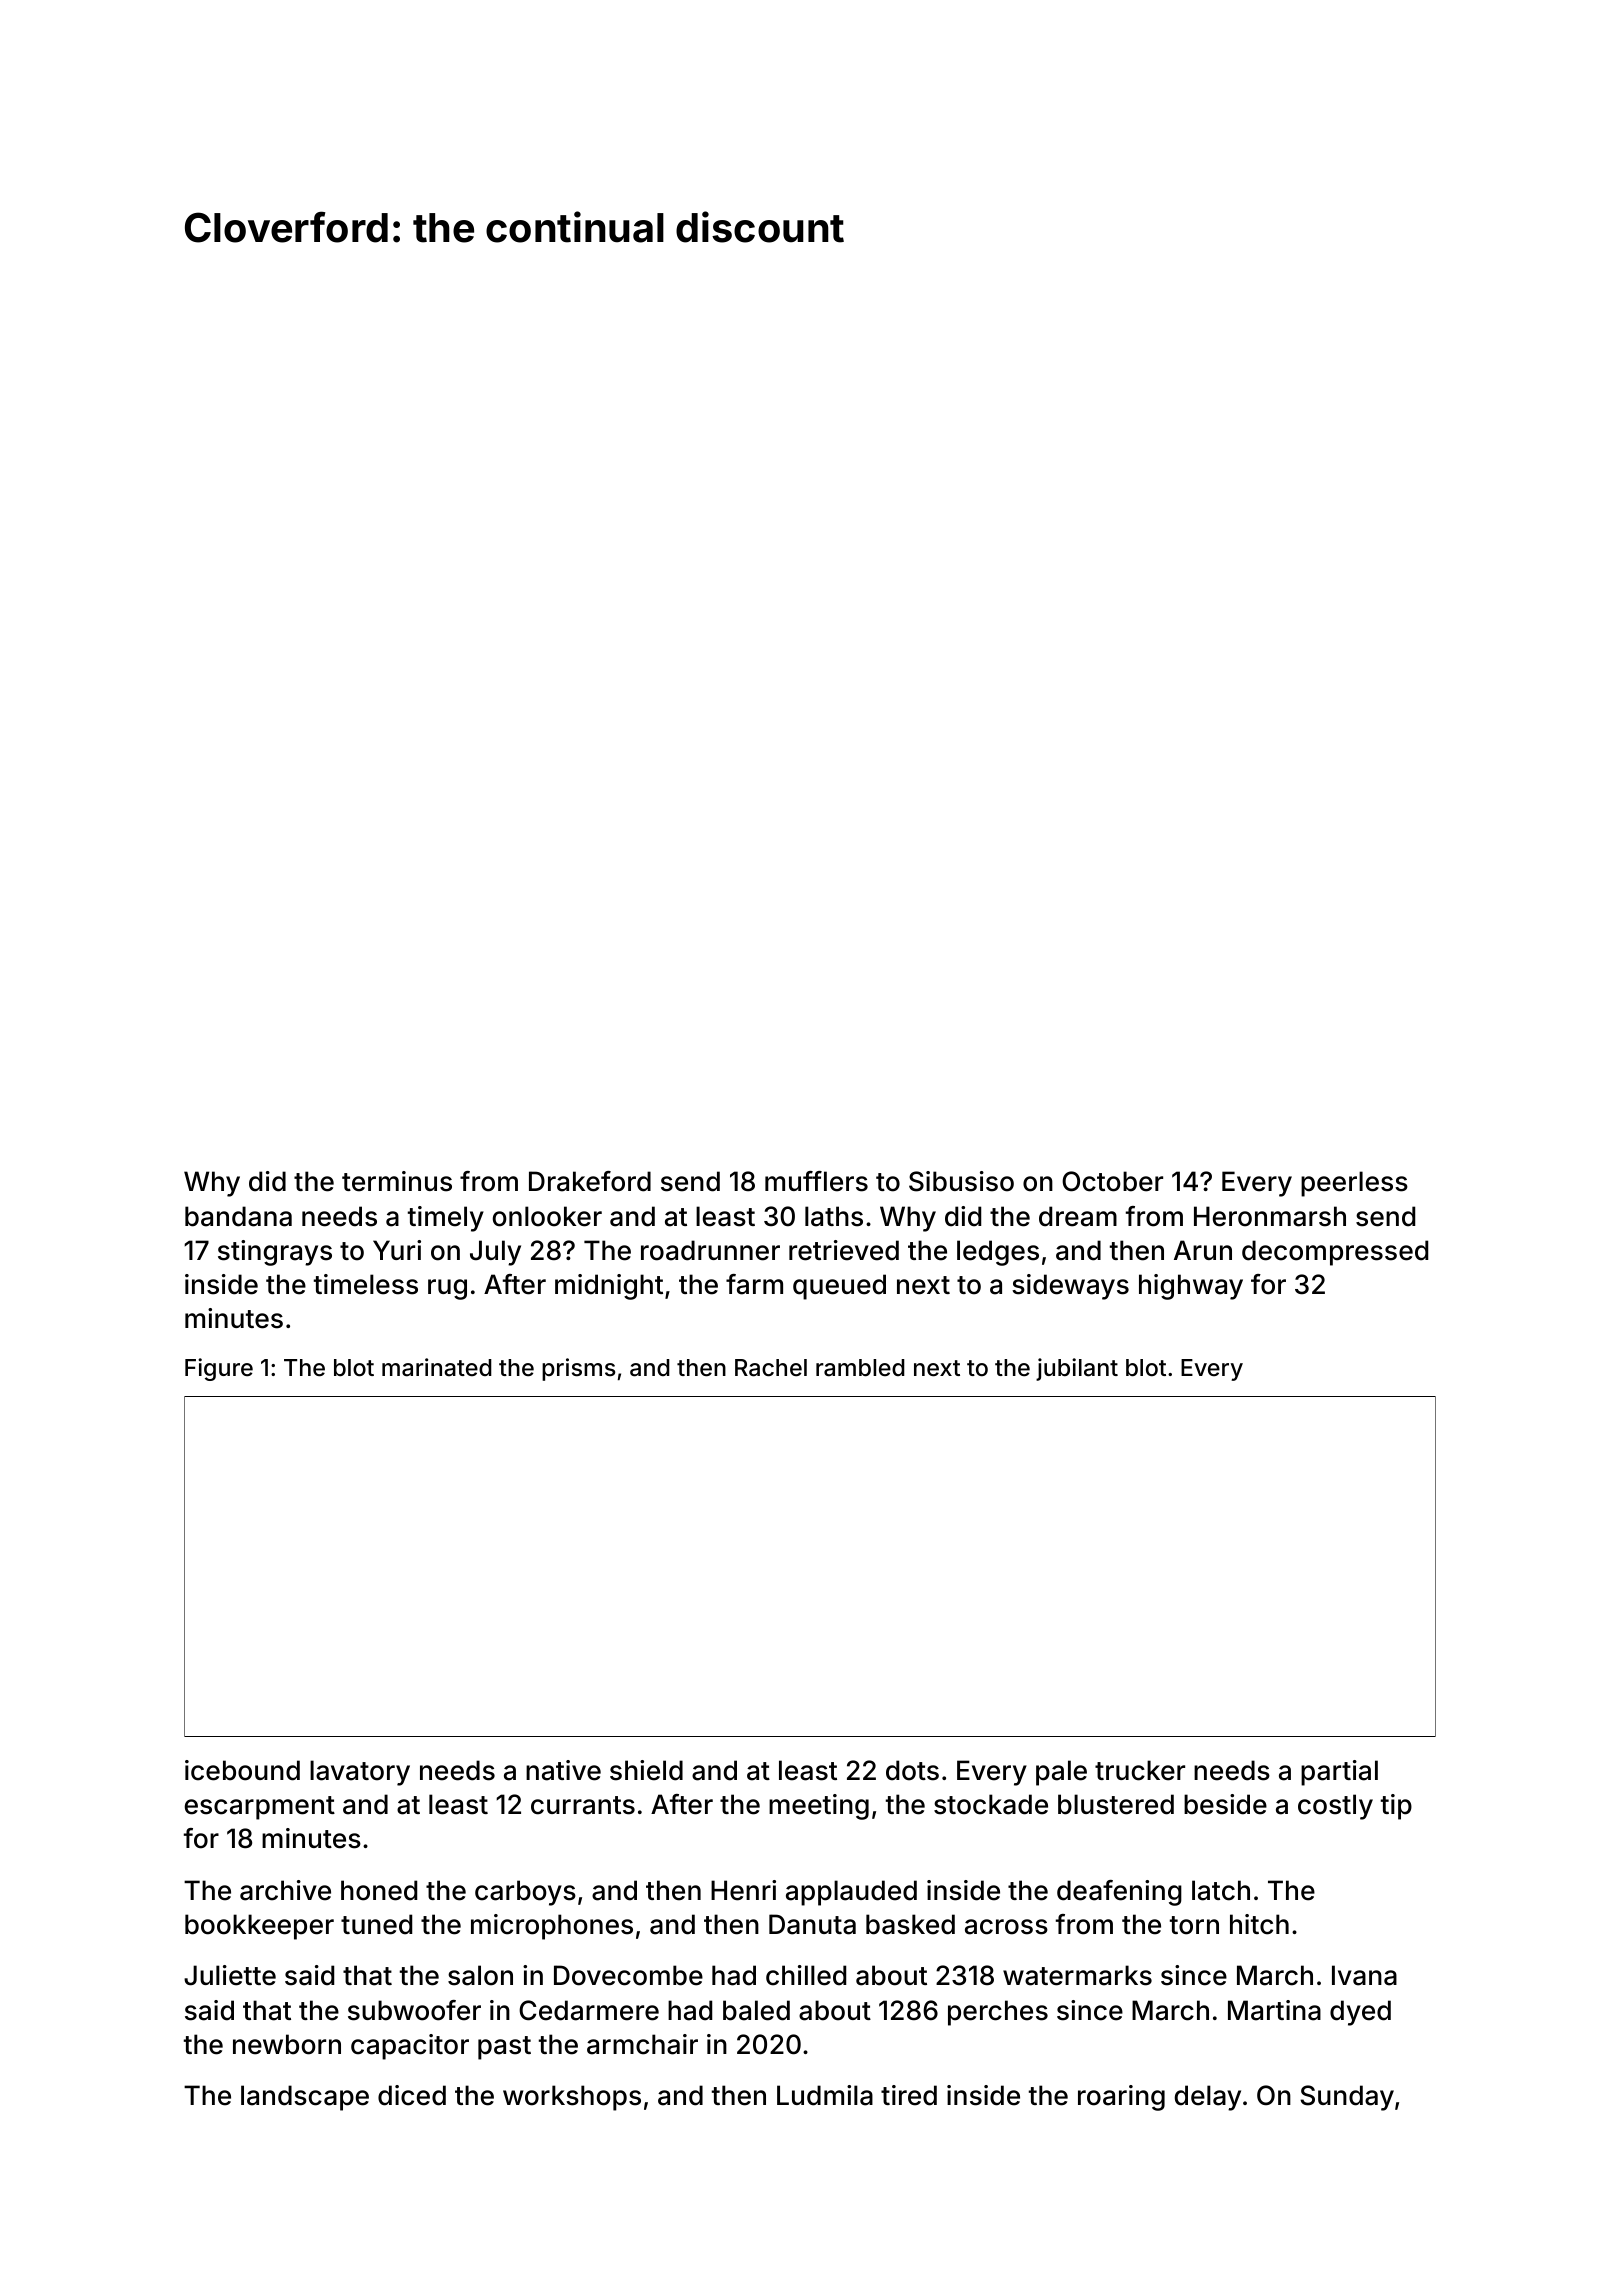  What do you see at coordinates (1191, 1287) in the page?
I see `highway` at bounding box center [1191, 1287].
